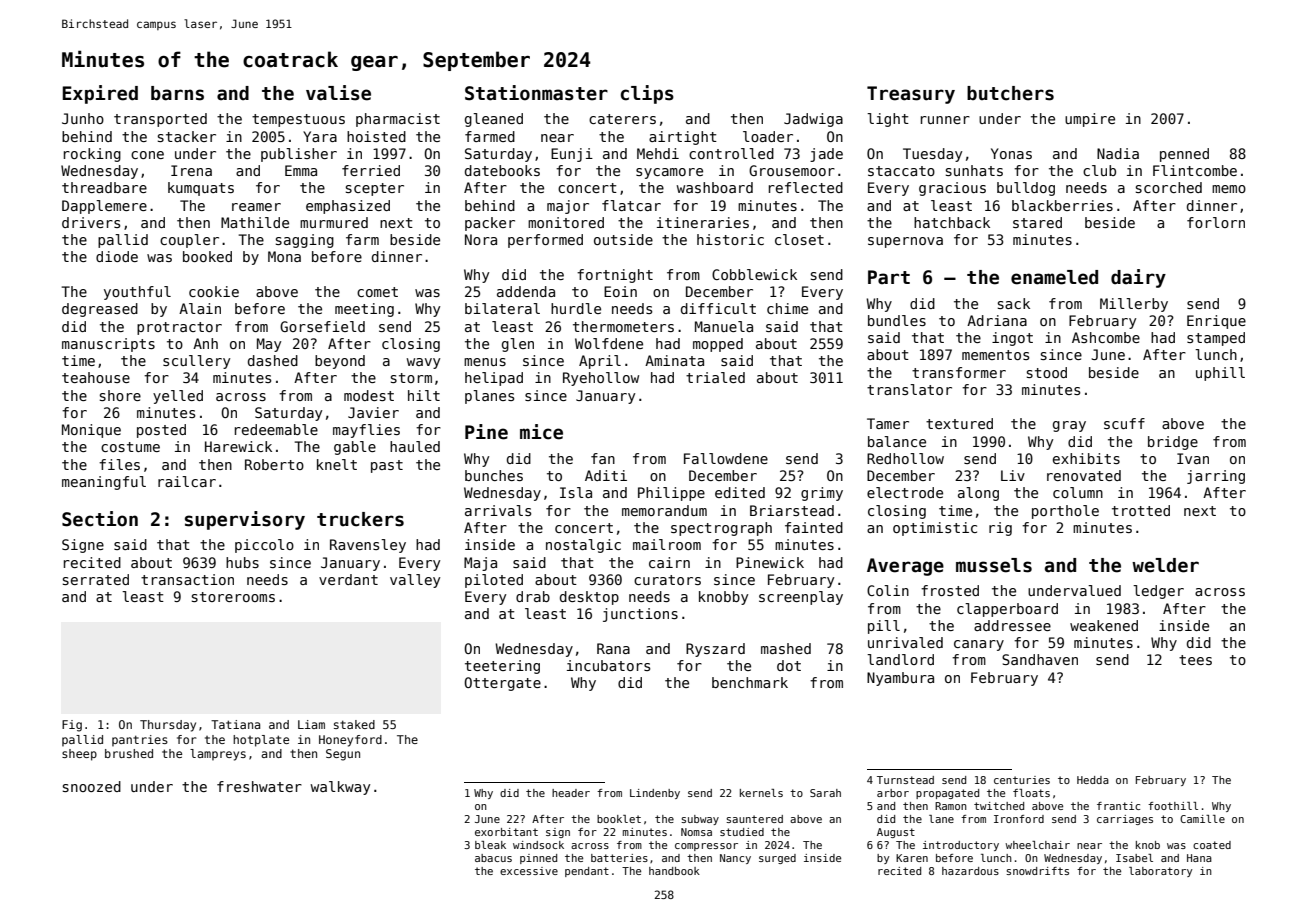 This screenshot has width=1308, height=924. Describe the element at coordinates (160, 120) in the screenshot. I see `transported` at that location.
